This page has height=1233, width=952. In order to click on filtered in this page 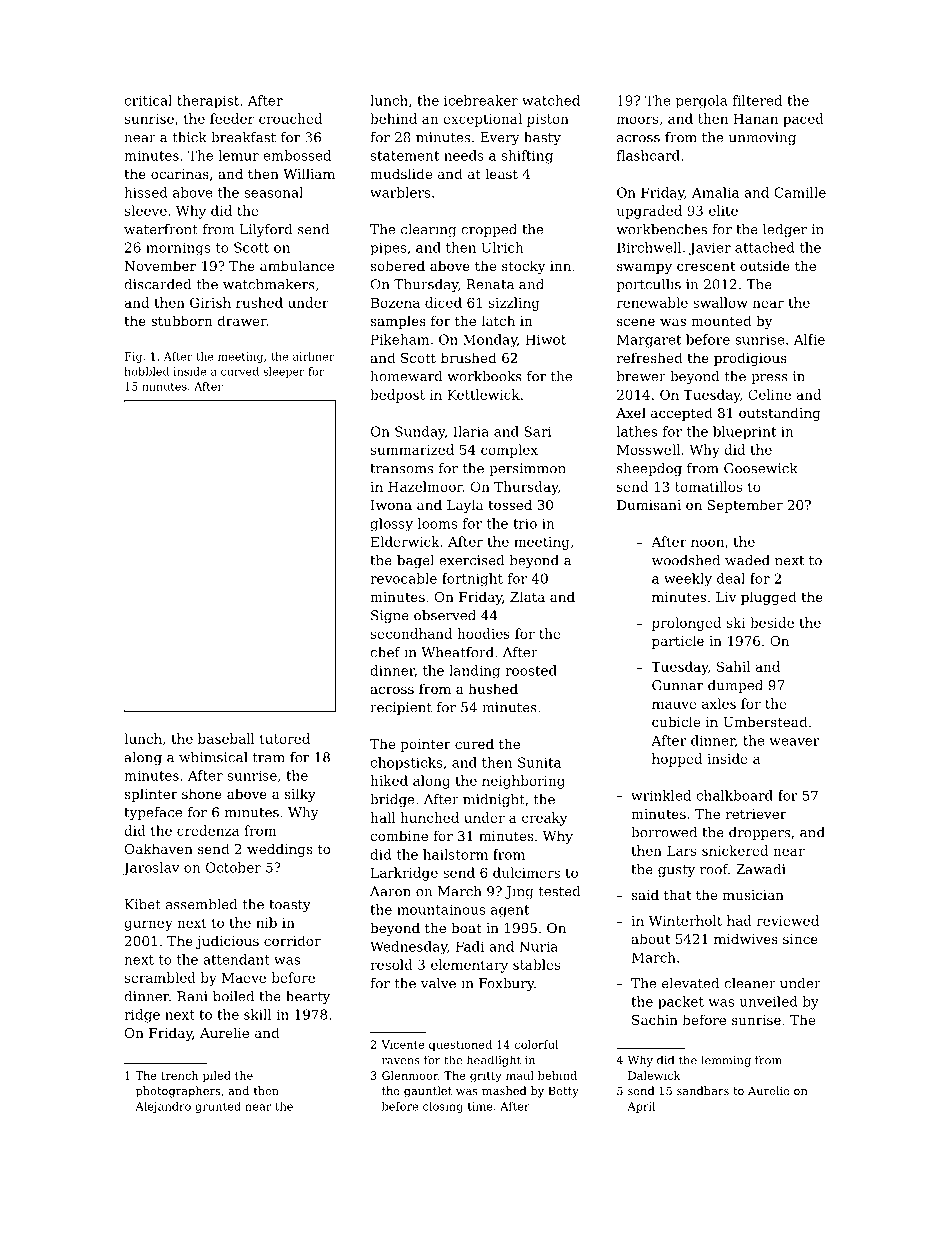, I will do `click(757, 100)`.
